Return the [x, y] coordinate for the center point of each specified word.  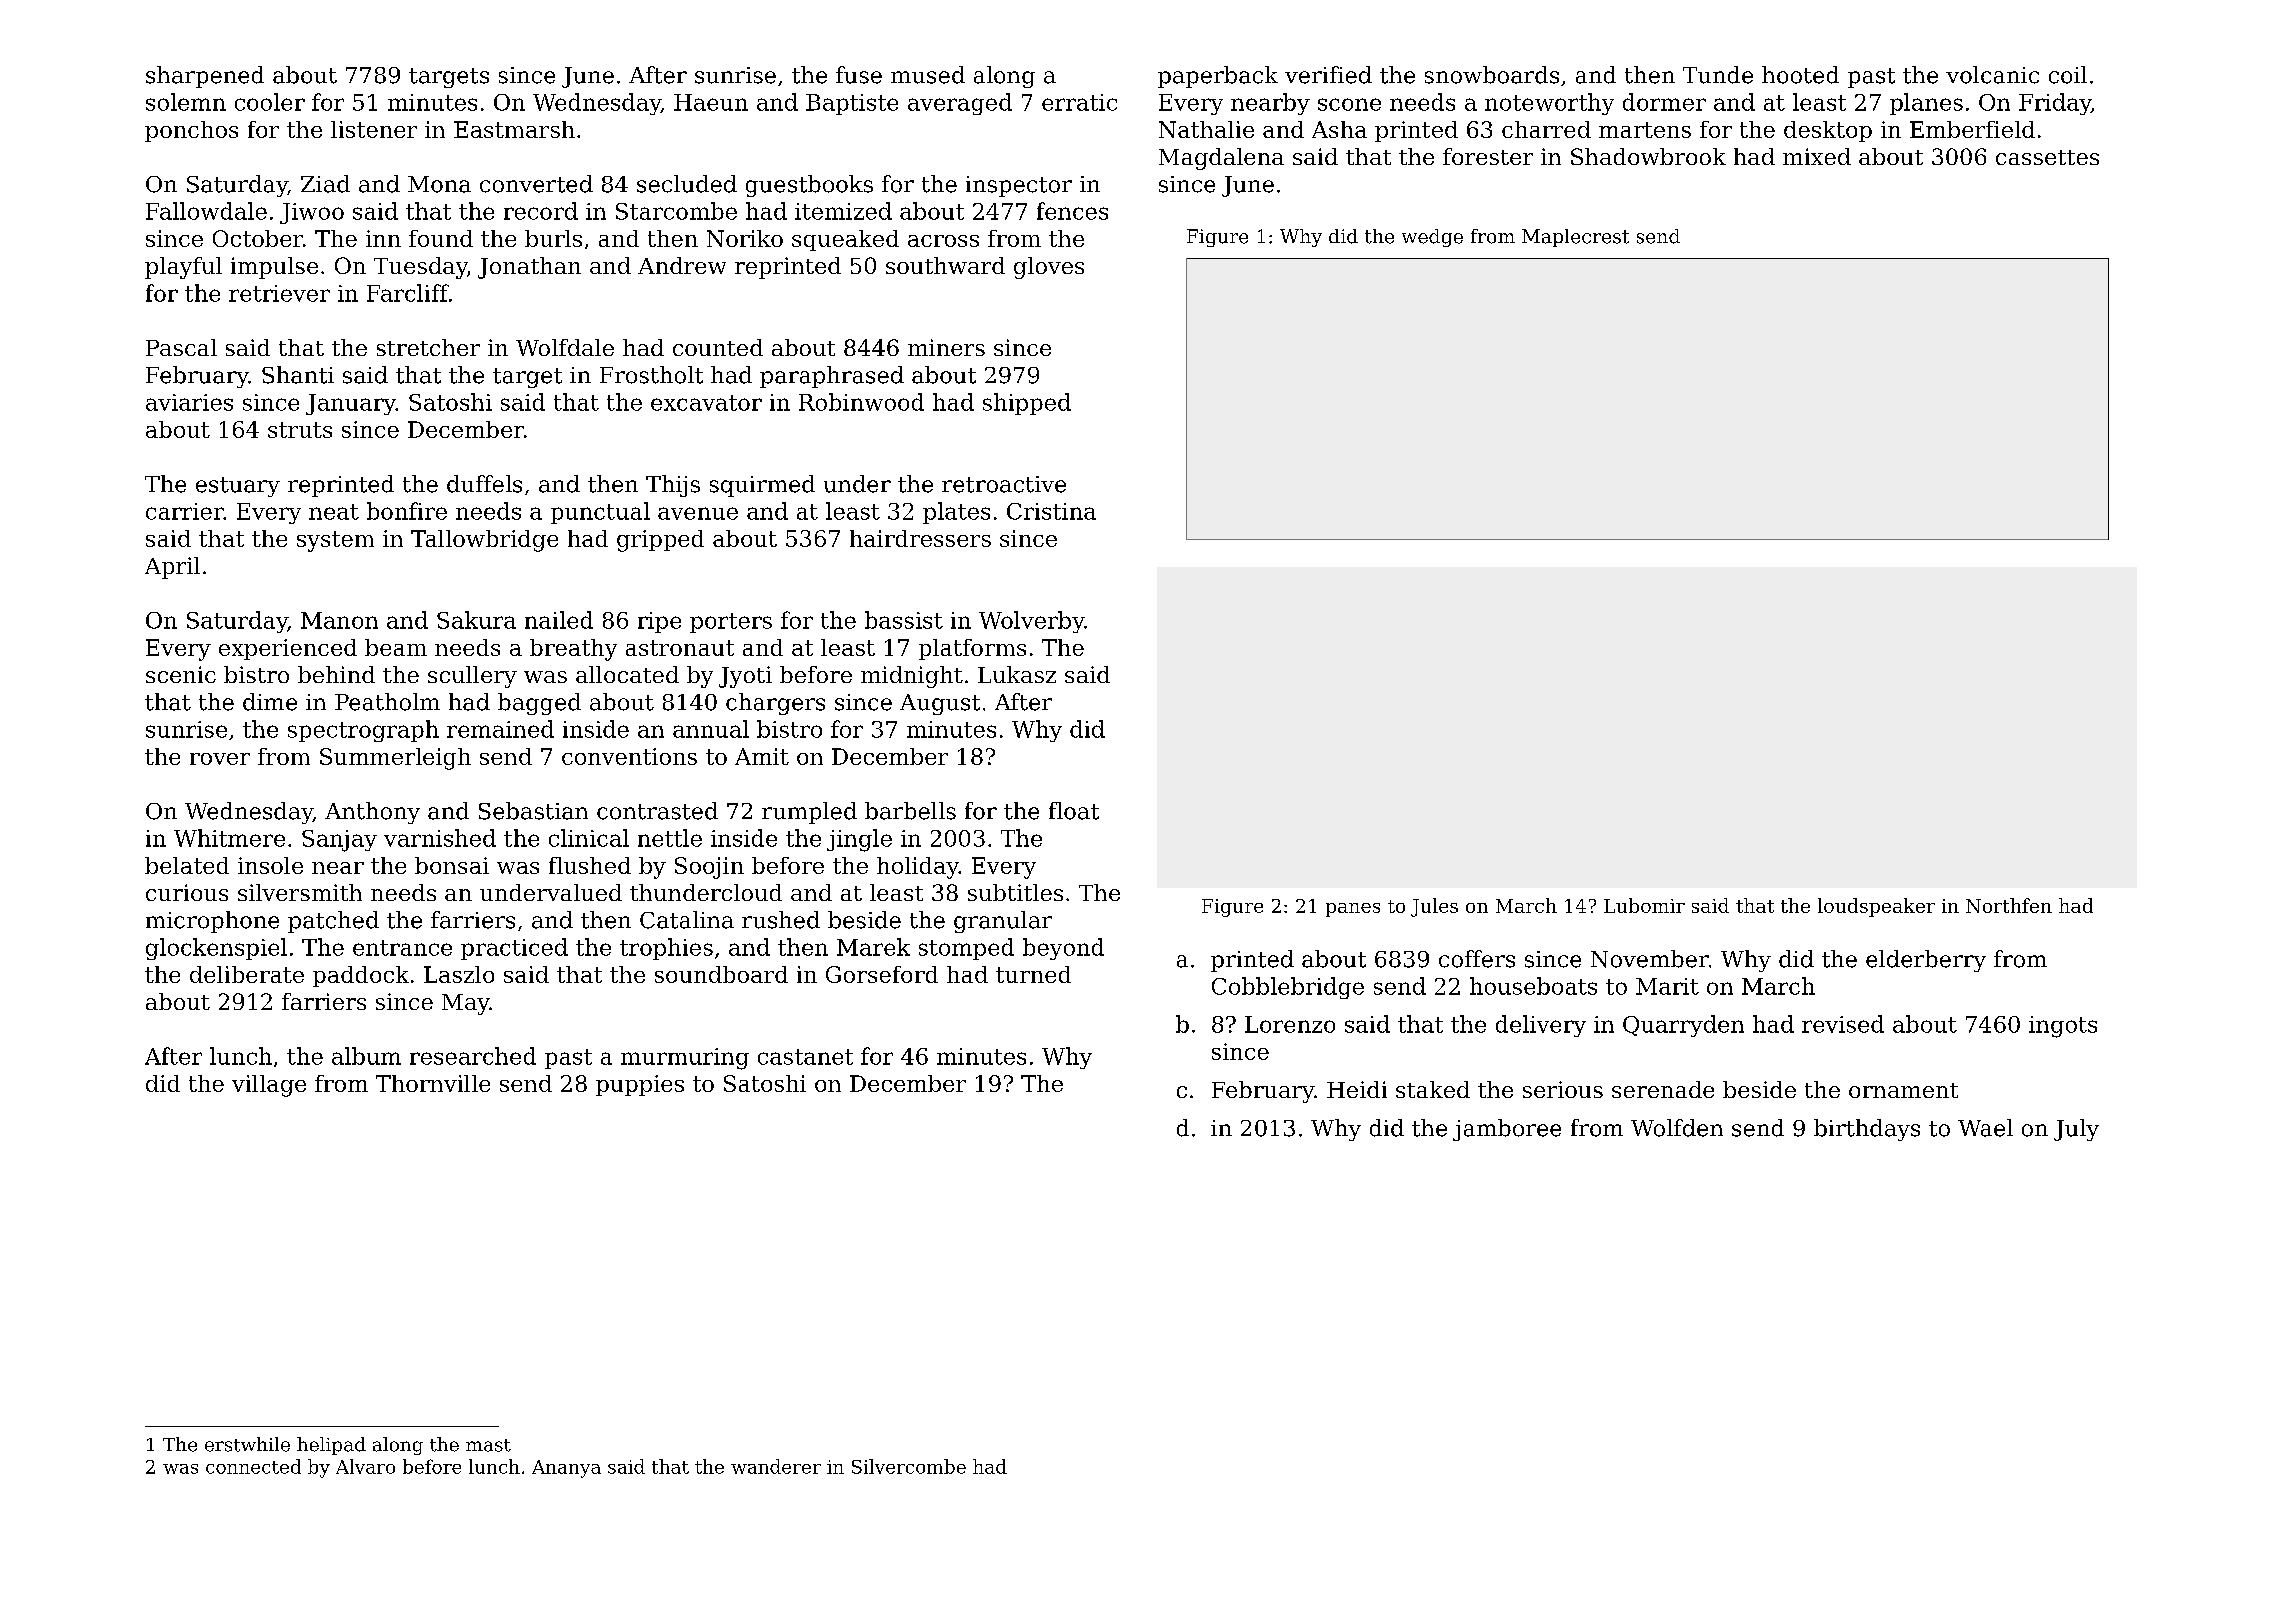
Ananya [566, 1469]
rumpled [809, 813]
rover [220, 759]
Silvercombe [909, 1466]
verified [1328, 75]
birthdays [1867, 1130]
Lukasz [1017, 674]
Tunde [1718, 75]
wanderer [776, 1466]
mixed [1817, 156]
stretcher [428, 347]
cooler [270, 102]
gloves [1049, 268]
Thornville [433, 1083]
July [2076, 1130]
